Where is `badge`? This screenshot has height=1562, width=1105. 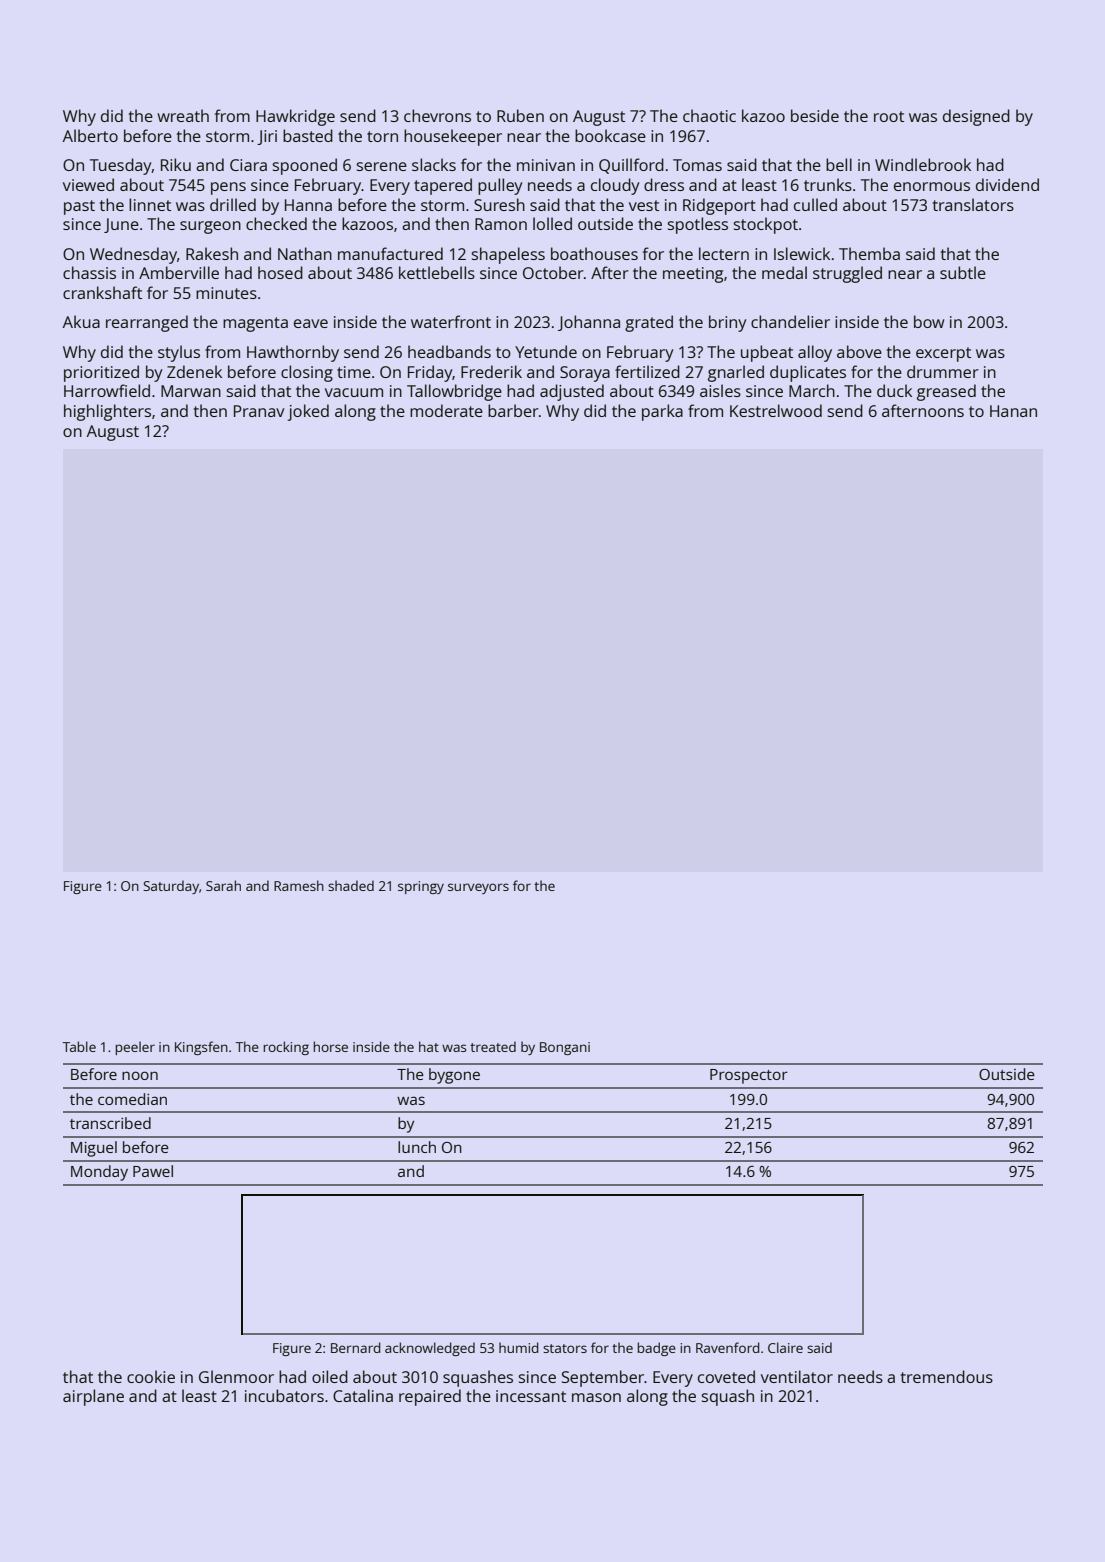
badge is located at coordinates (656, 1349).
